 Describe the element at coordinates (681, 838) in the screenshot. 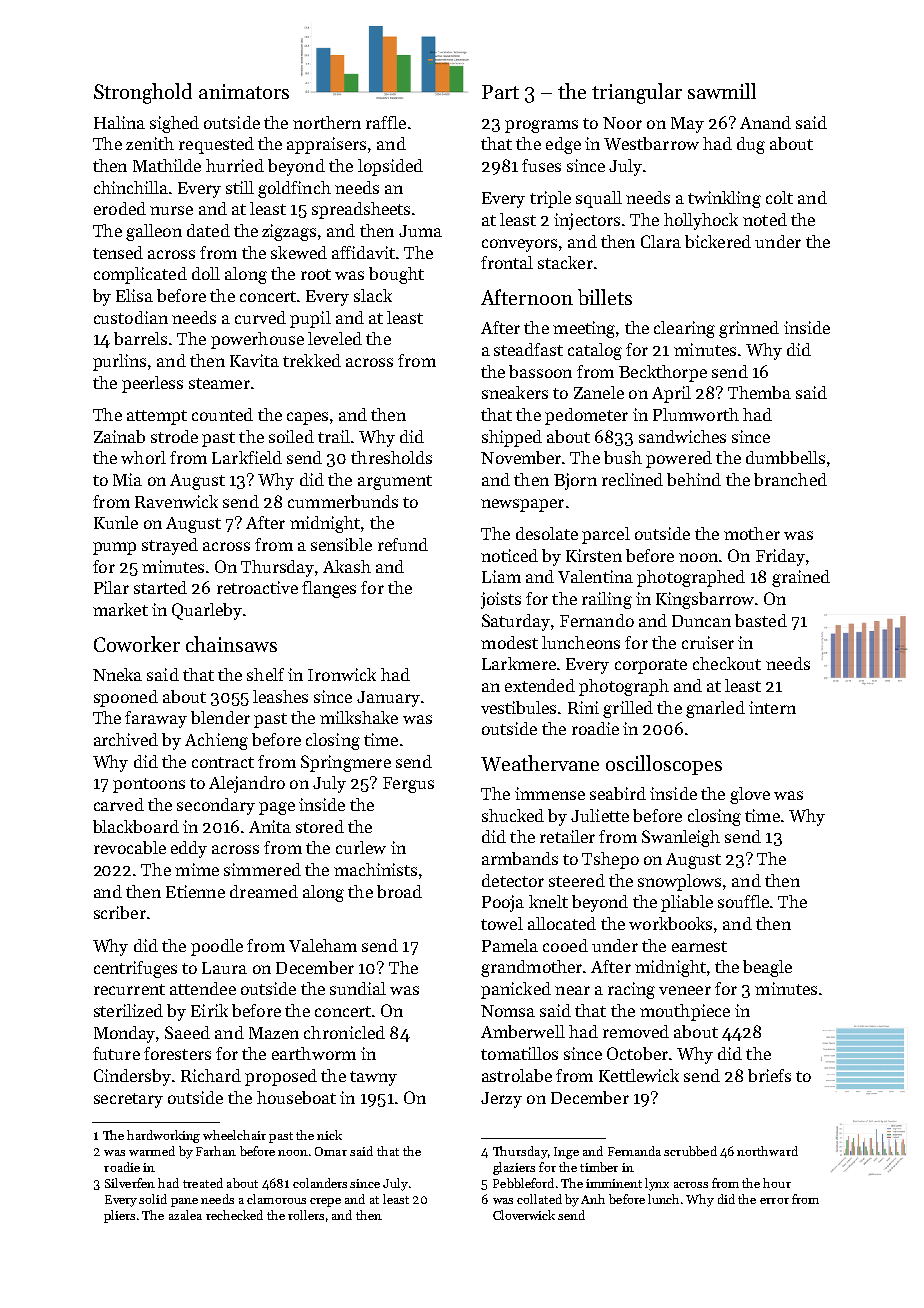

I see `Swanleigh` at that location.
